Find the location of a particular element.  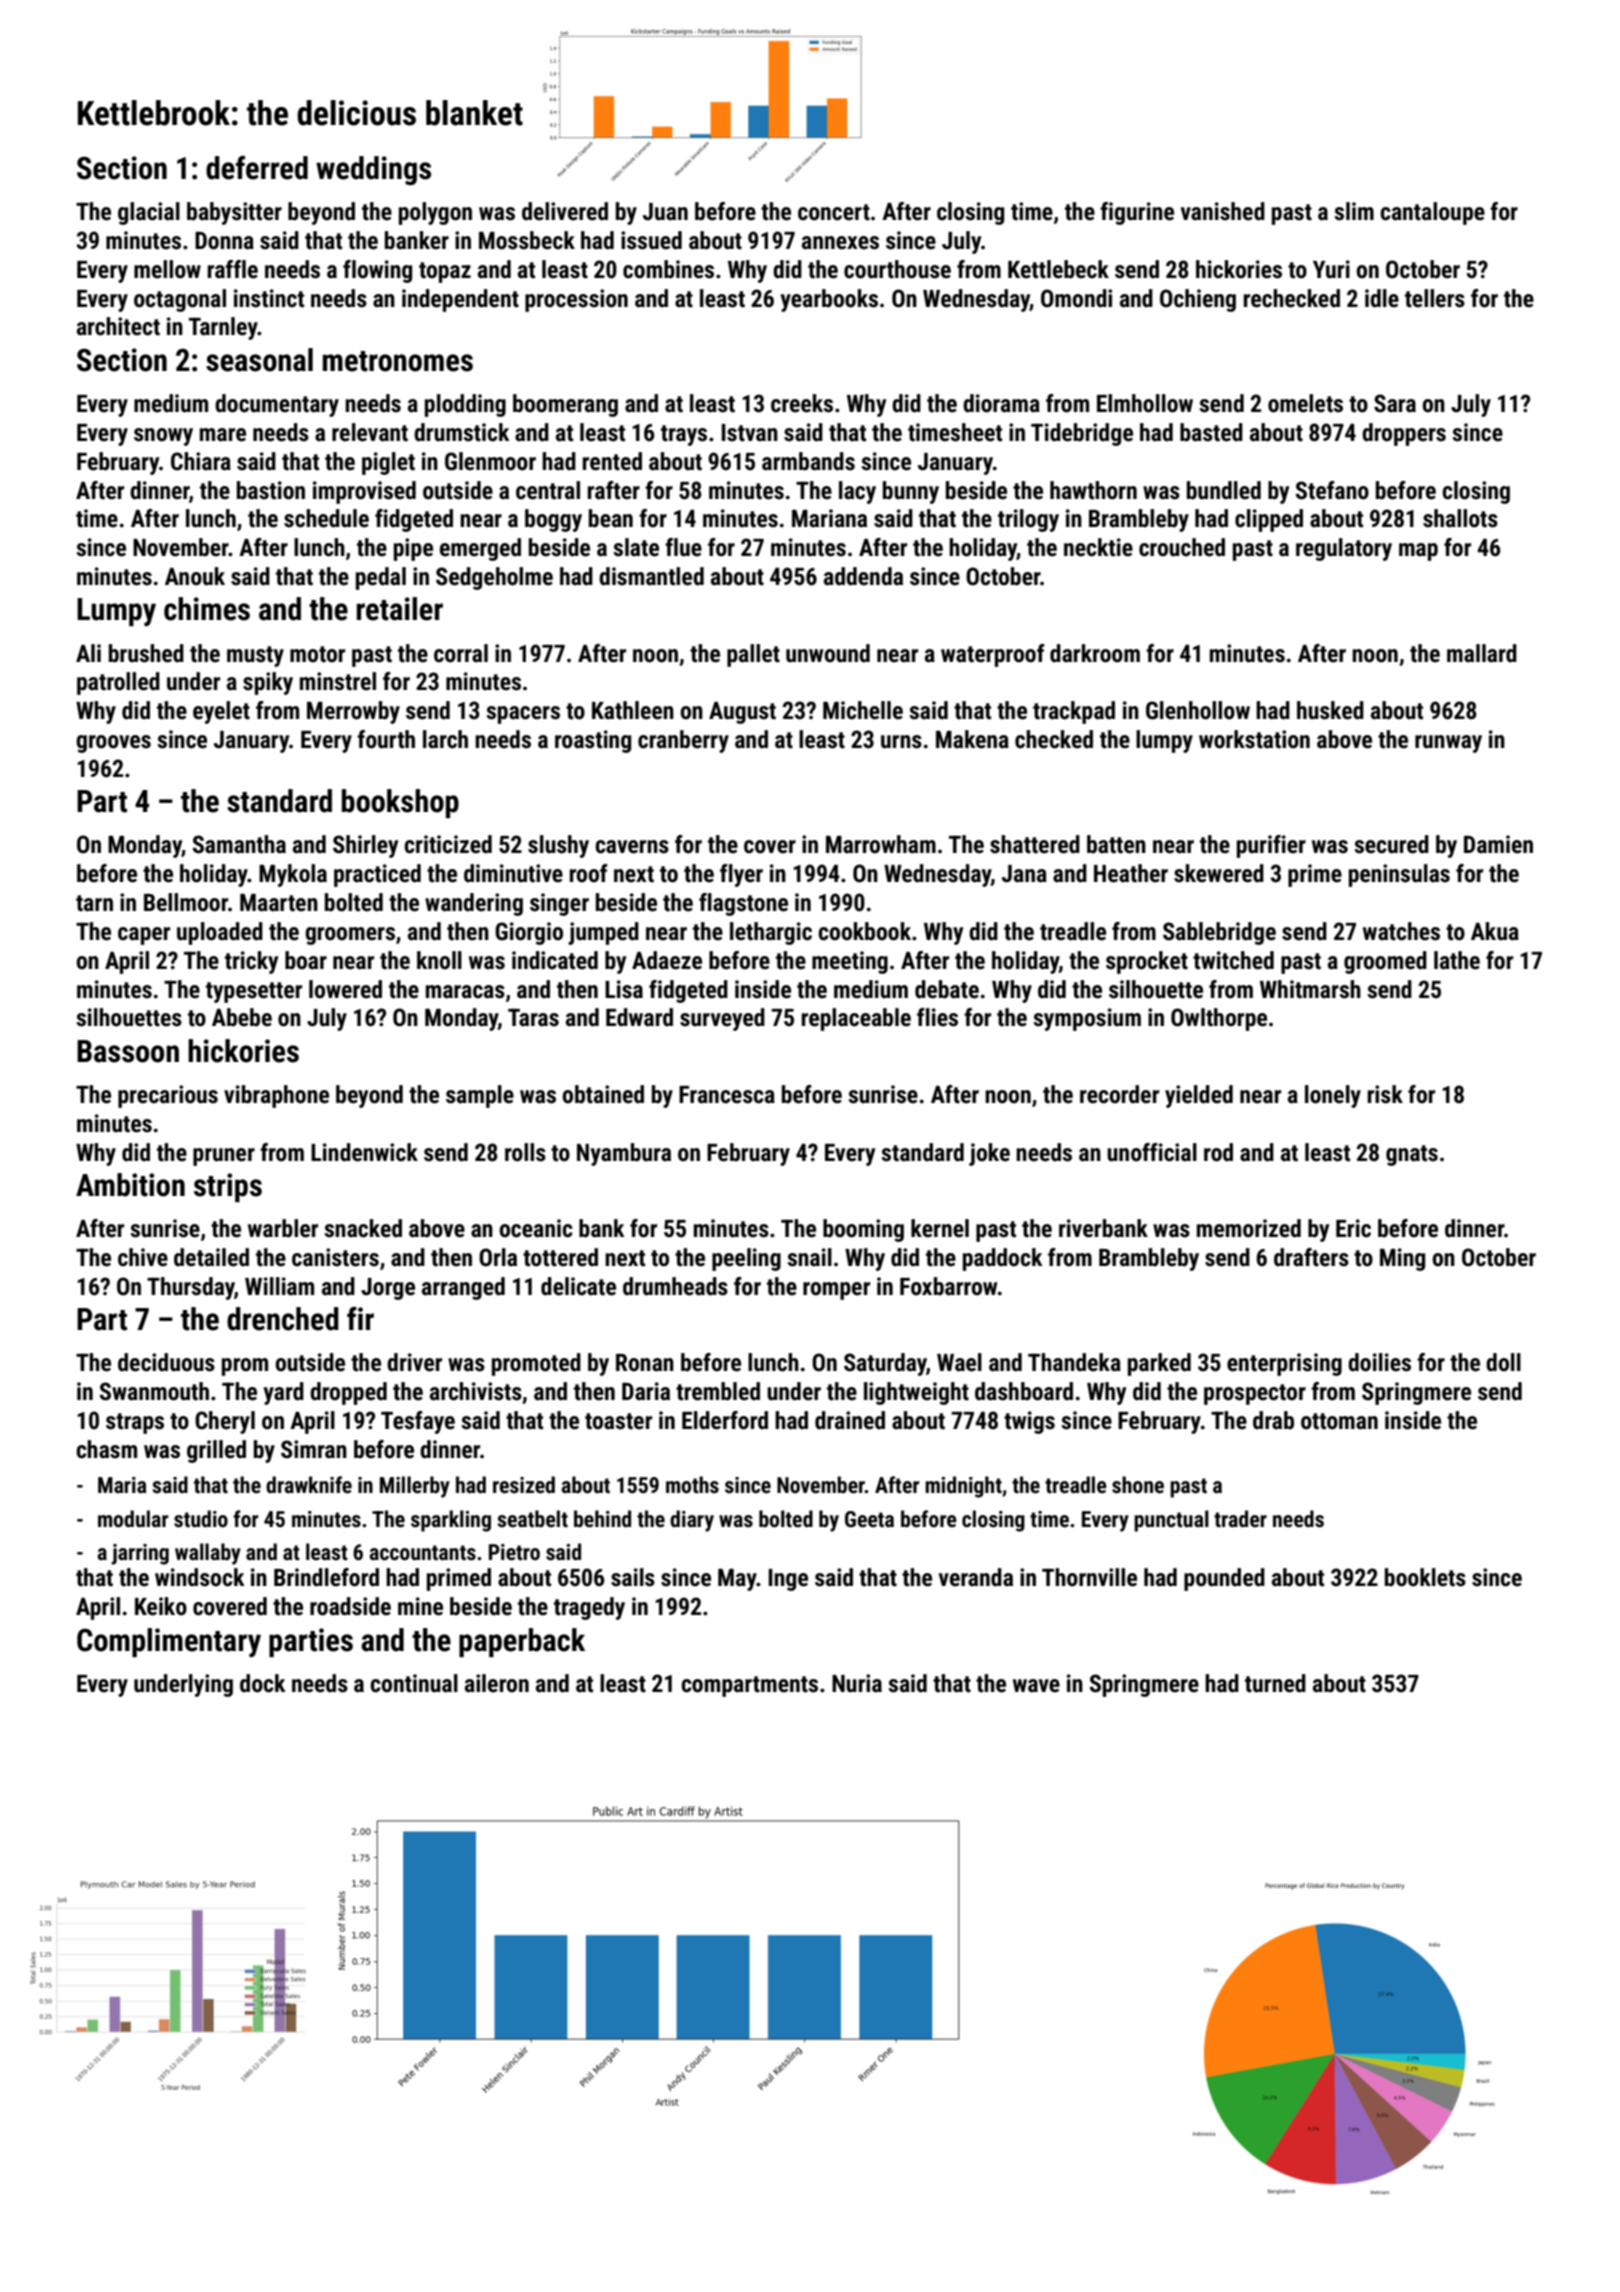

cookbook is located at coordinates (864, 931).
